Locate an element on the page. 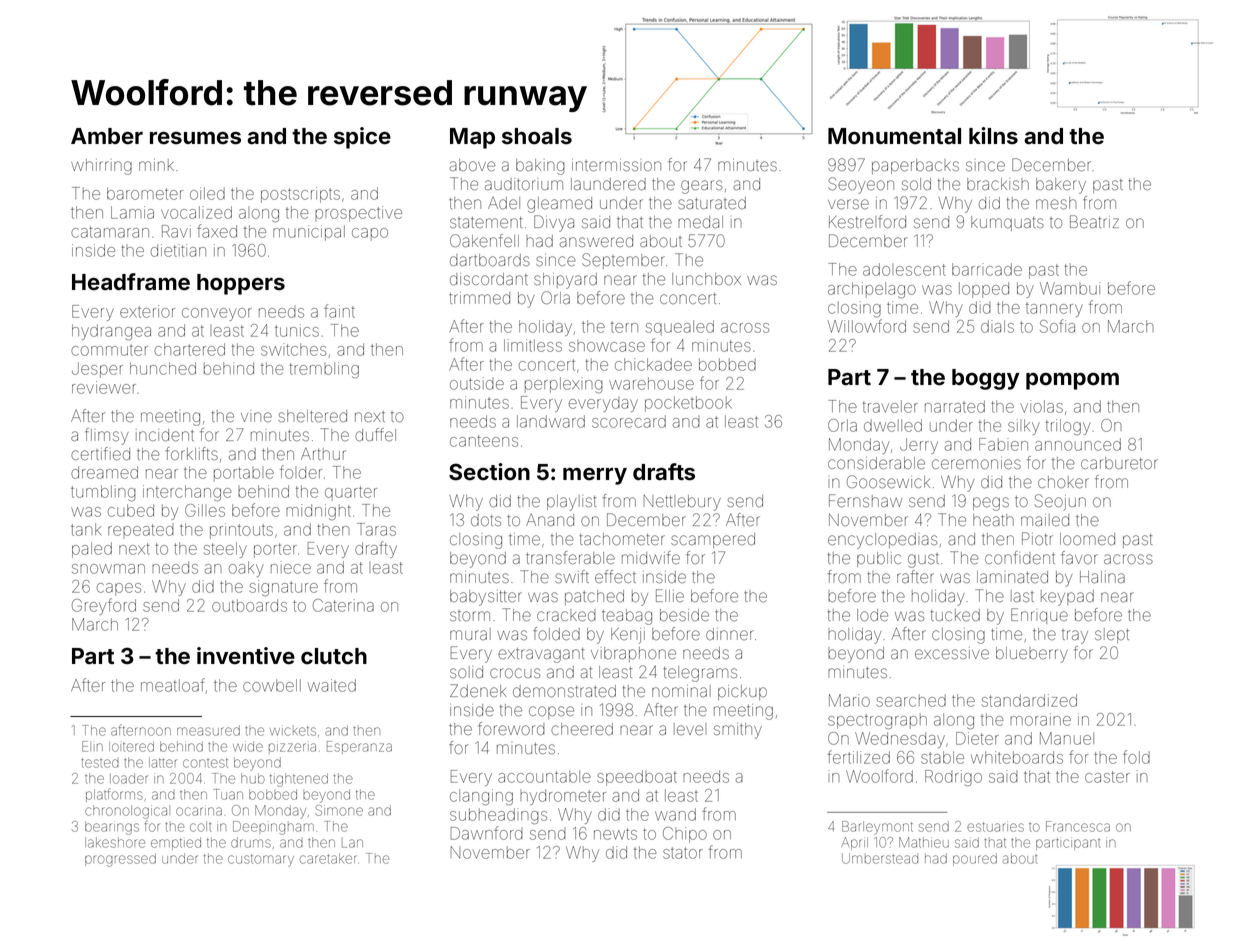  progressed is located at coordinates (120, 860).
